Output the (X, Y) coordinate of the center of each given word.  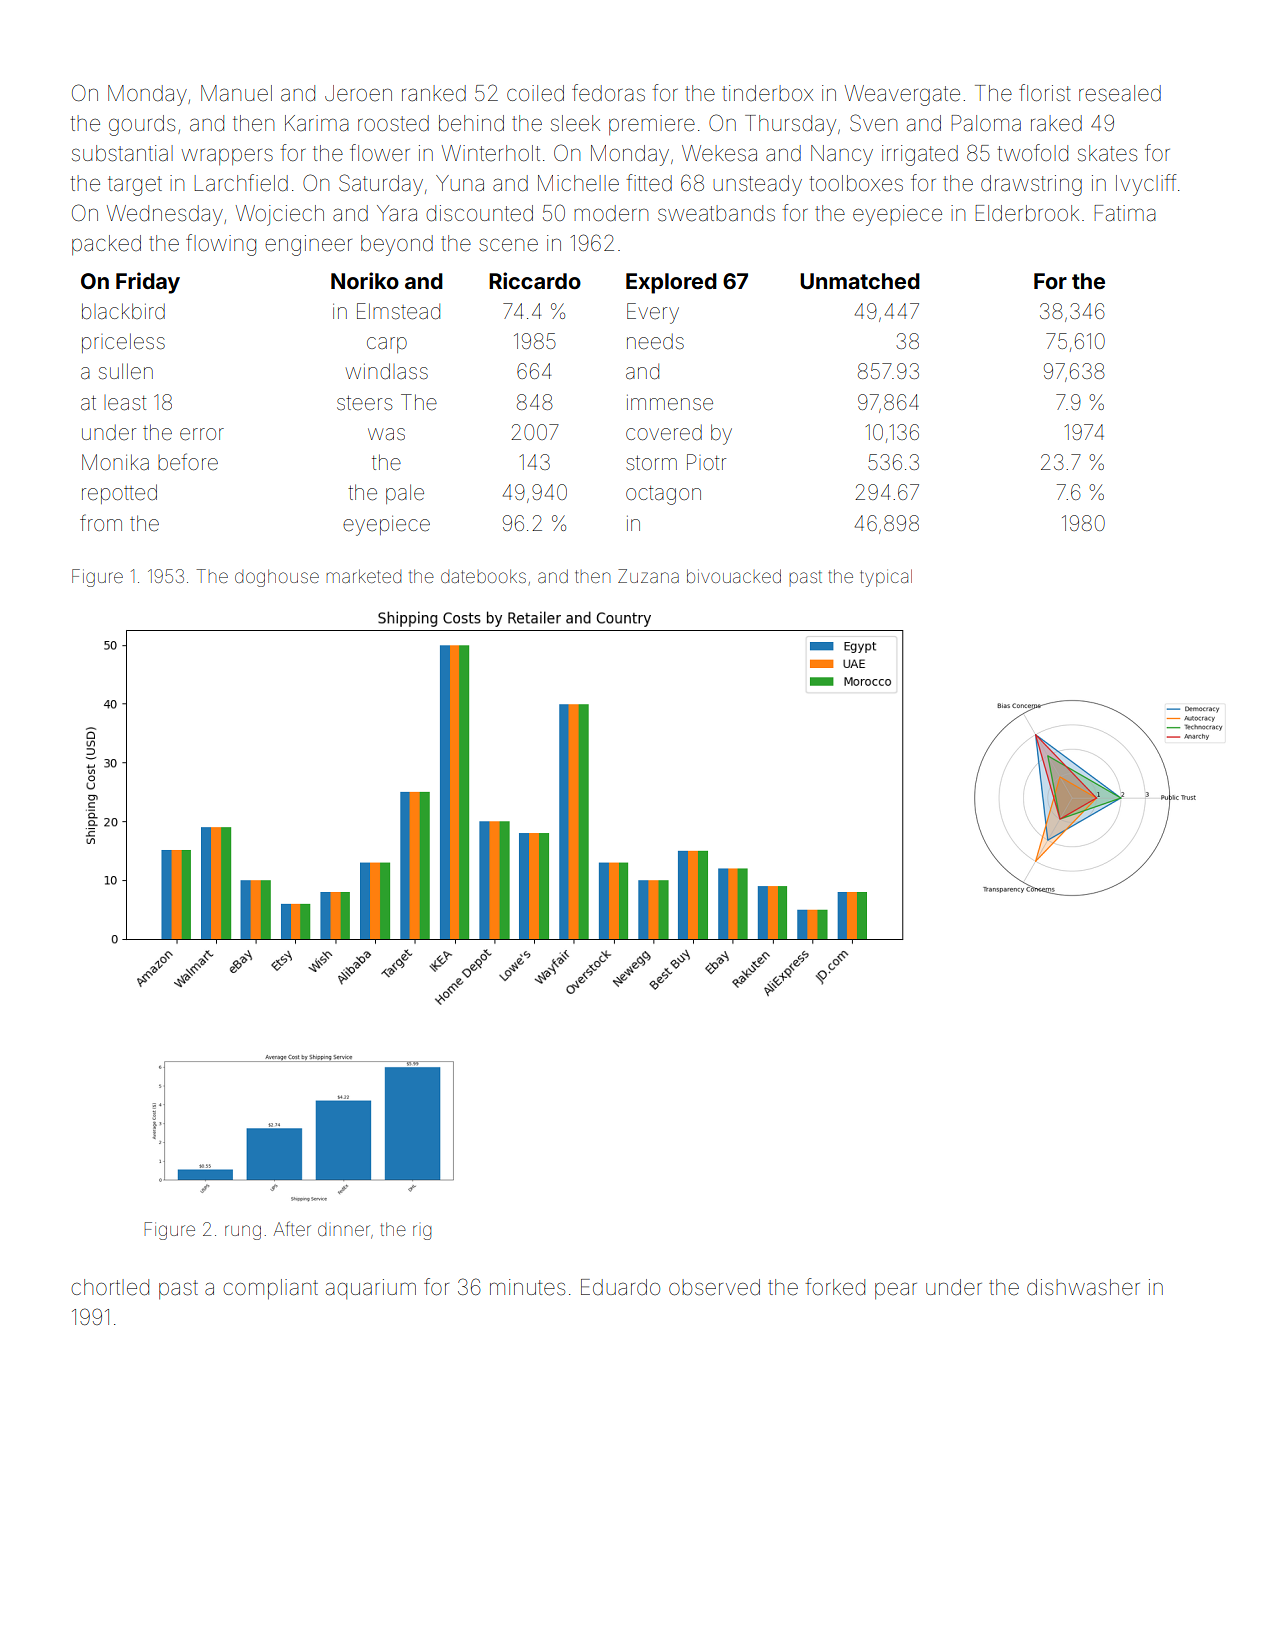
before (188, 462)
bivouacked (734, 576)
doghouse (277, 578)
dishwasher (1083, 1287)
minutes (527, 1287)
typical (886, 578)
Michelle (578, 183)
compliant (270, 1289)
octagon (663, 495)
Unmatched (860, 281)
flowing (221, 245)
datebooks (483, 576)
